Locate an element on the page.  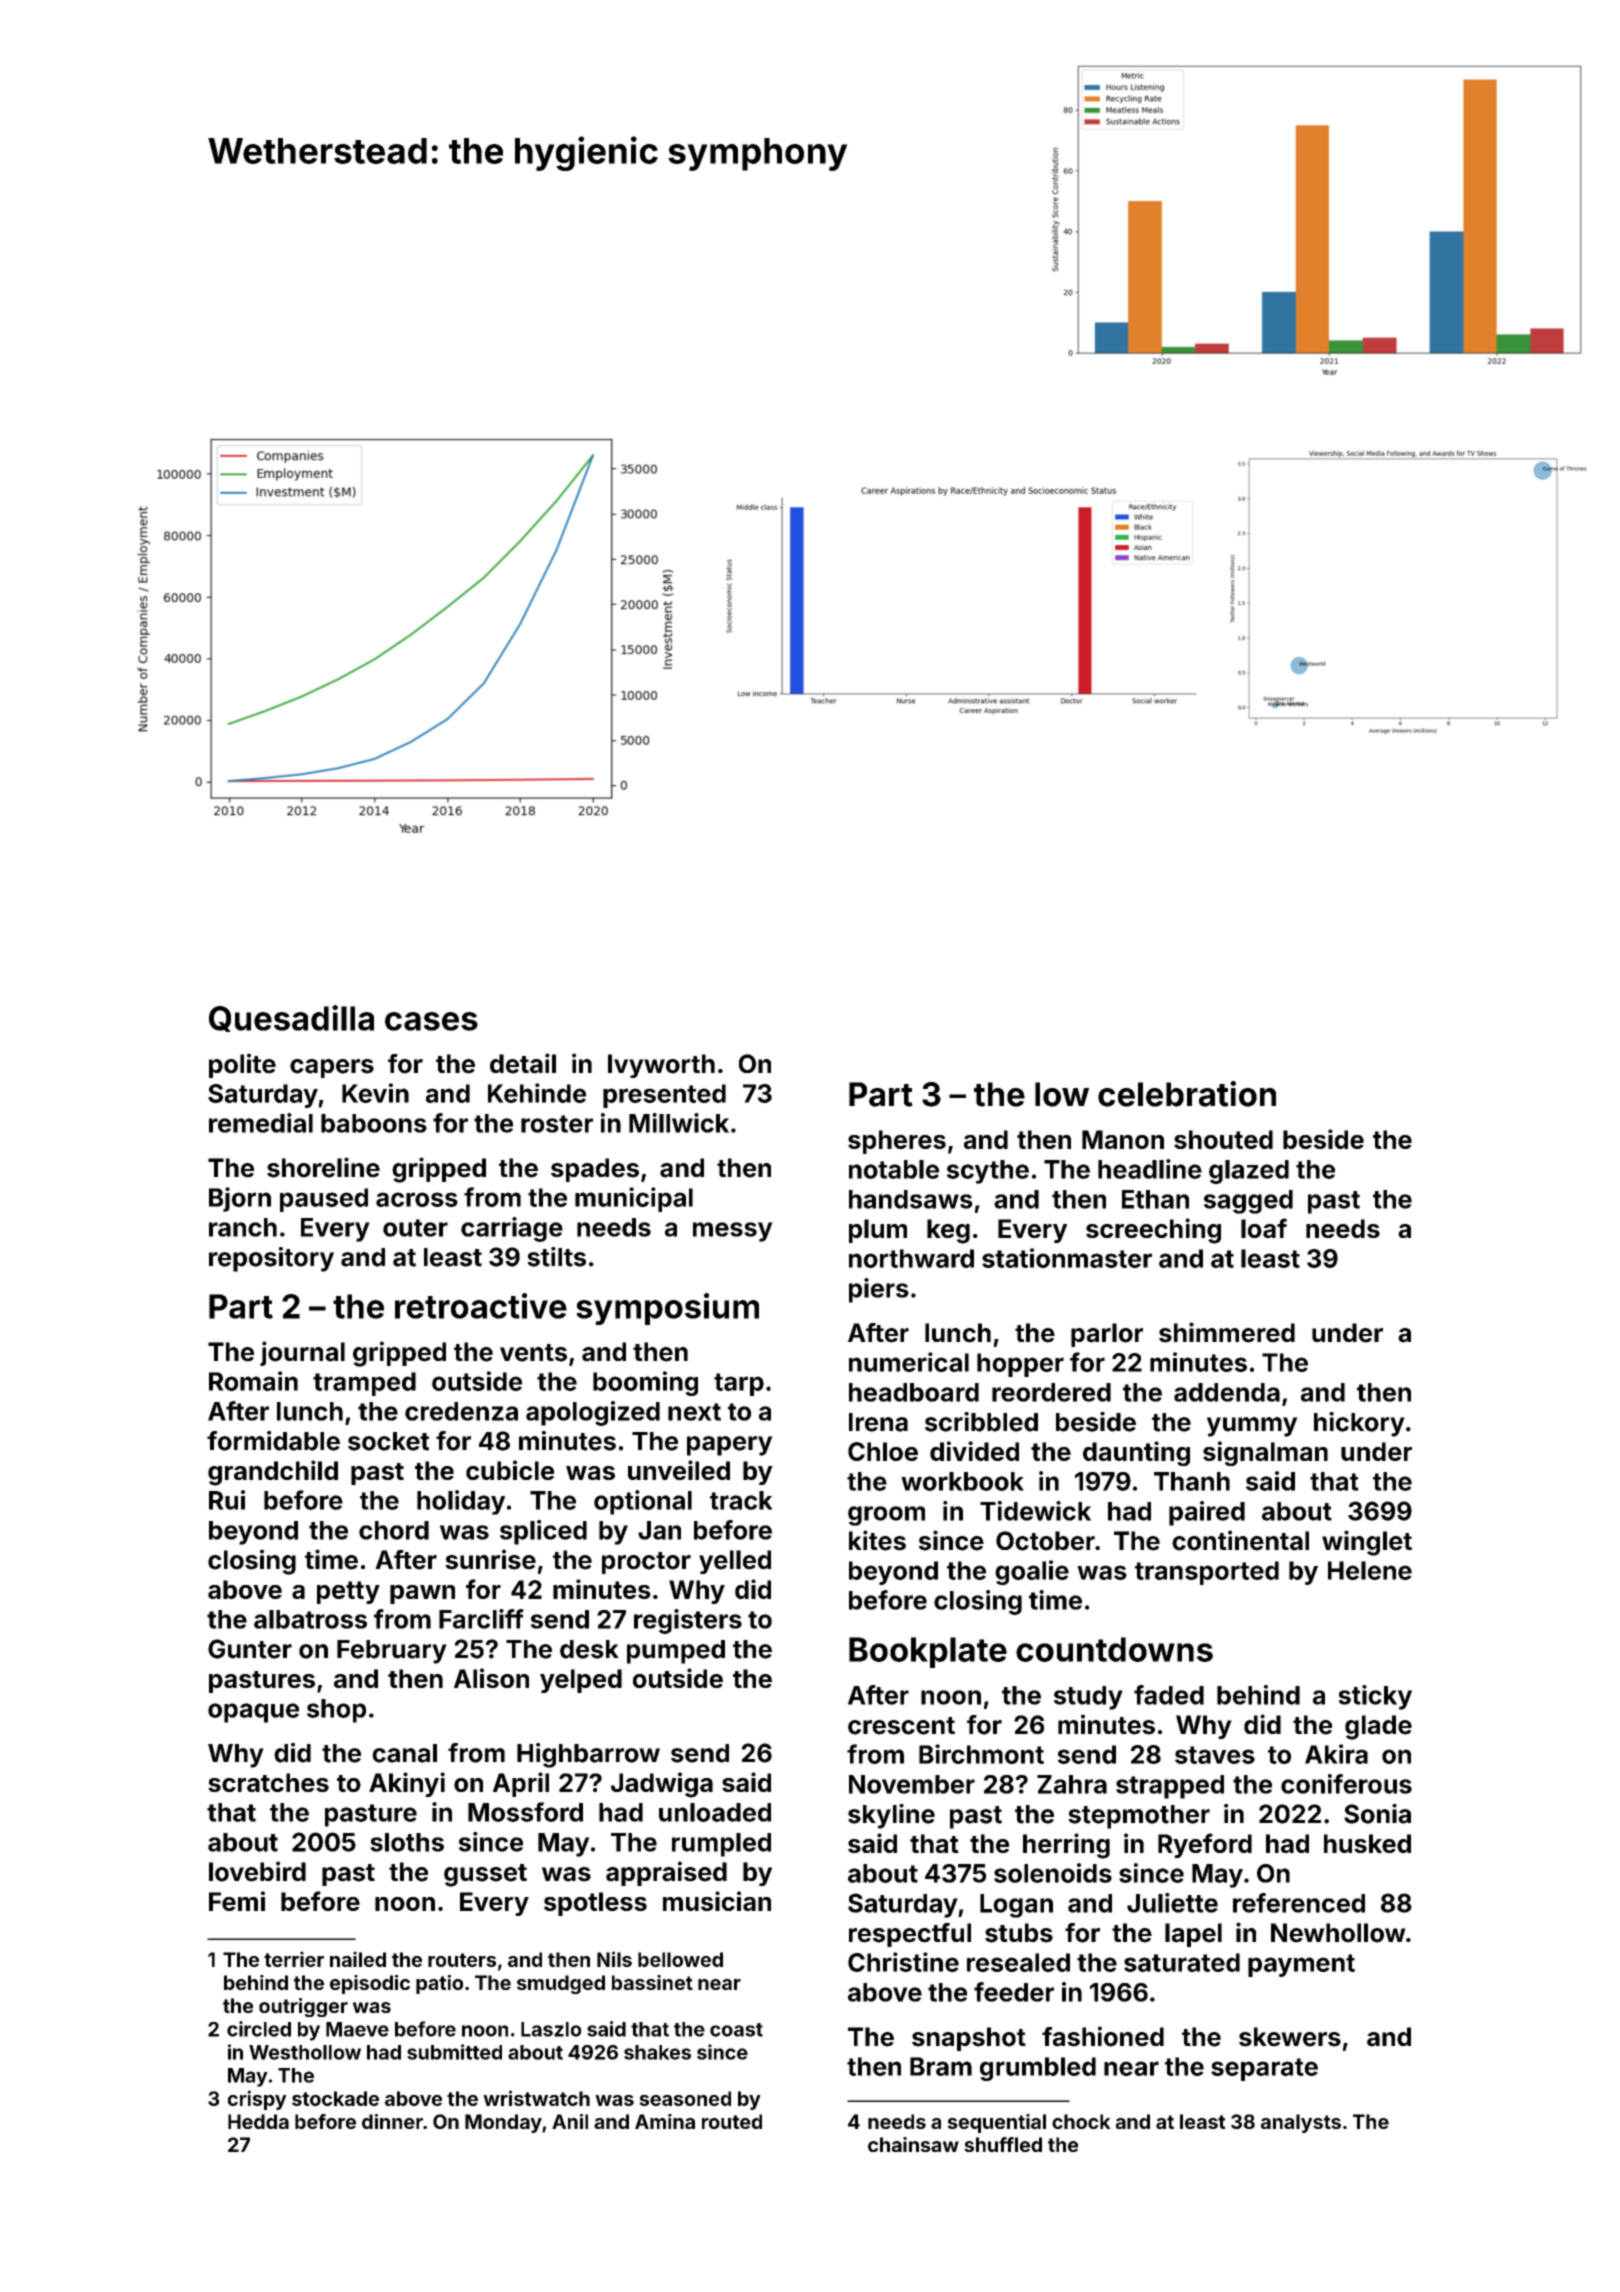
celebration is located at coordinates (1187, 1094).
